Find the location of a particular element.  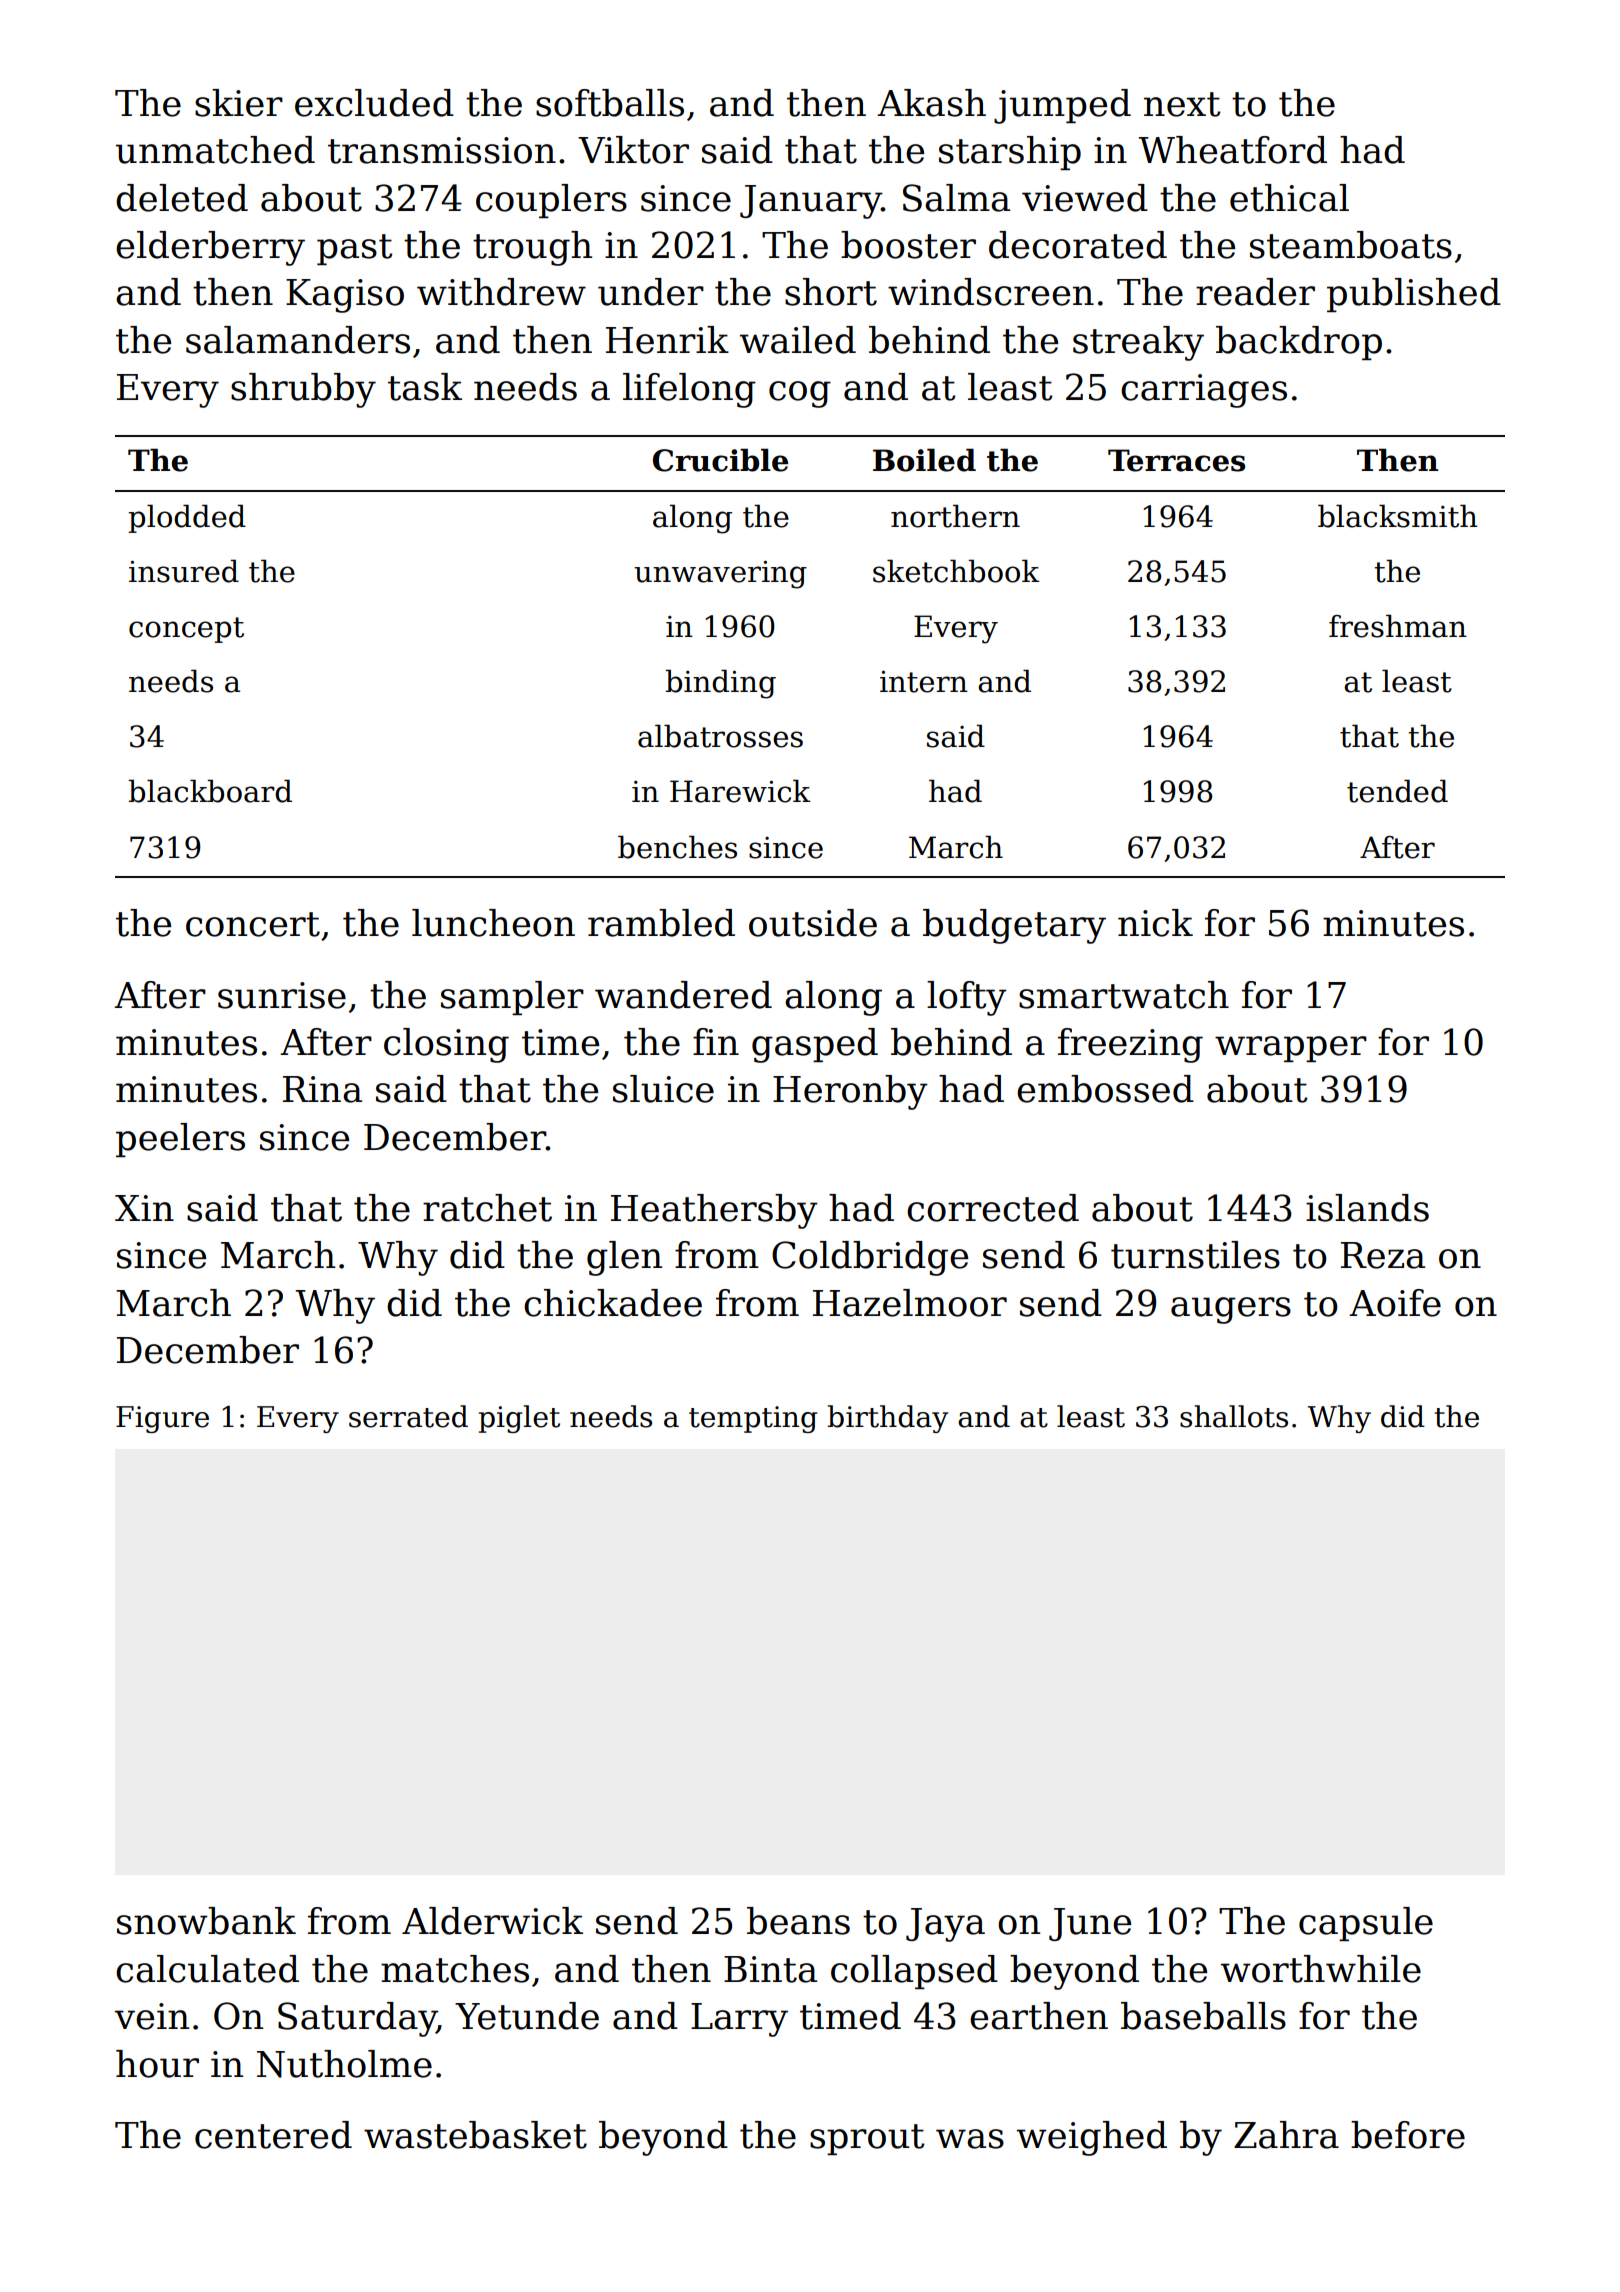

wrapper is located at coordinates (1291, 1049).
